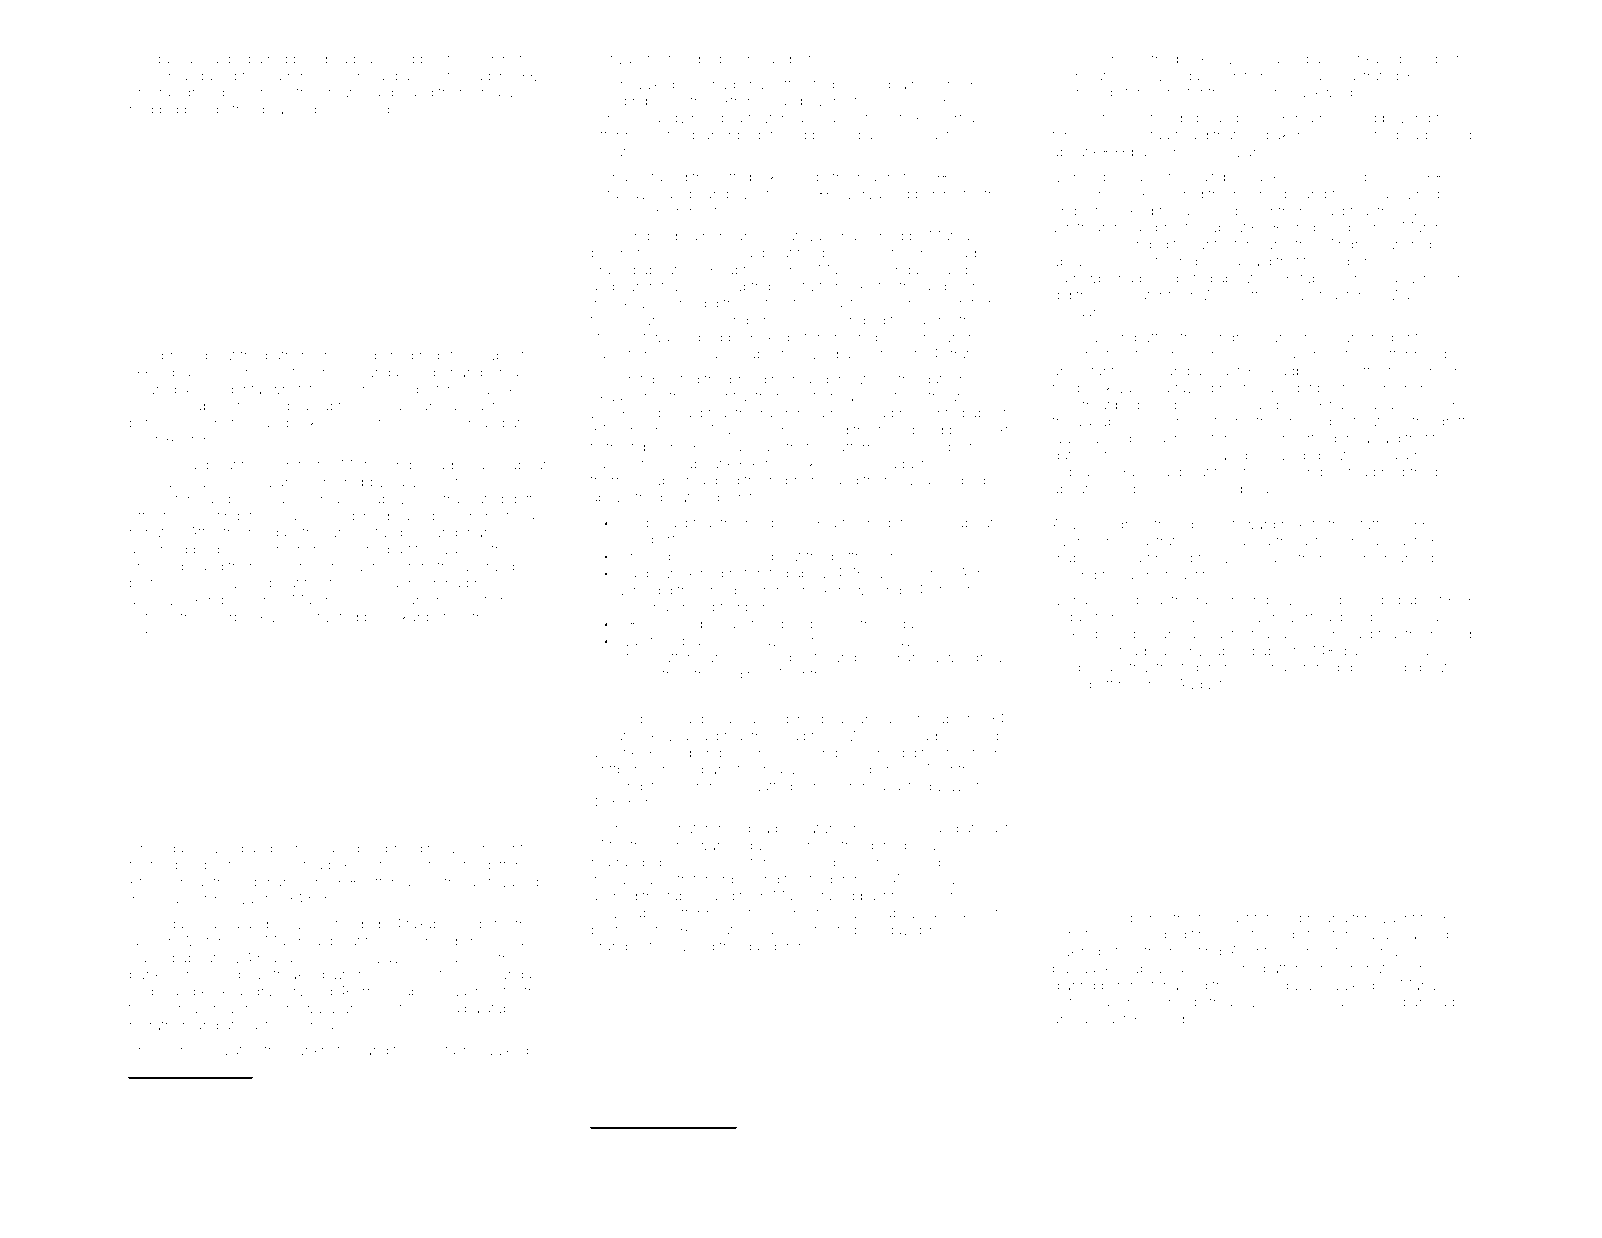 This document has width=1602, height=1238. I want to click on registered, so click(451, 357).
